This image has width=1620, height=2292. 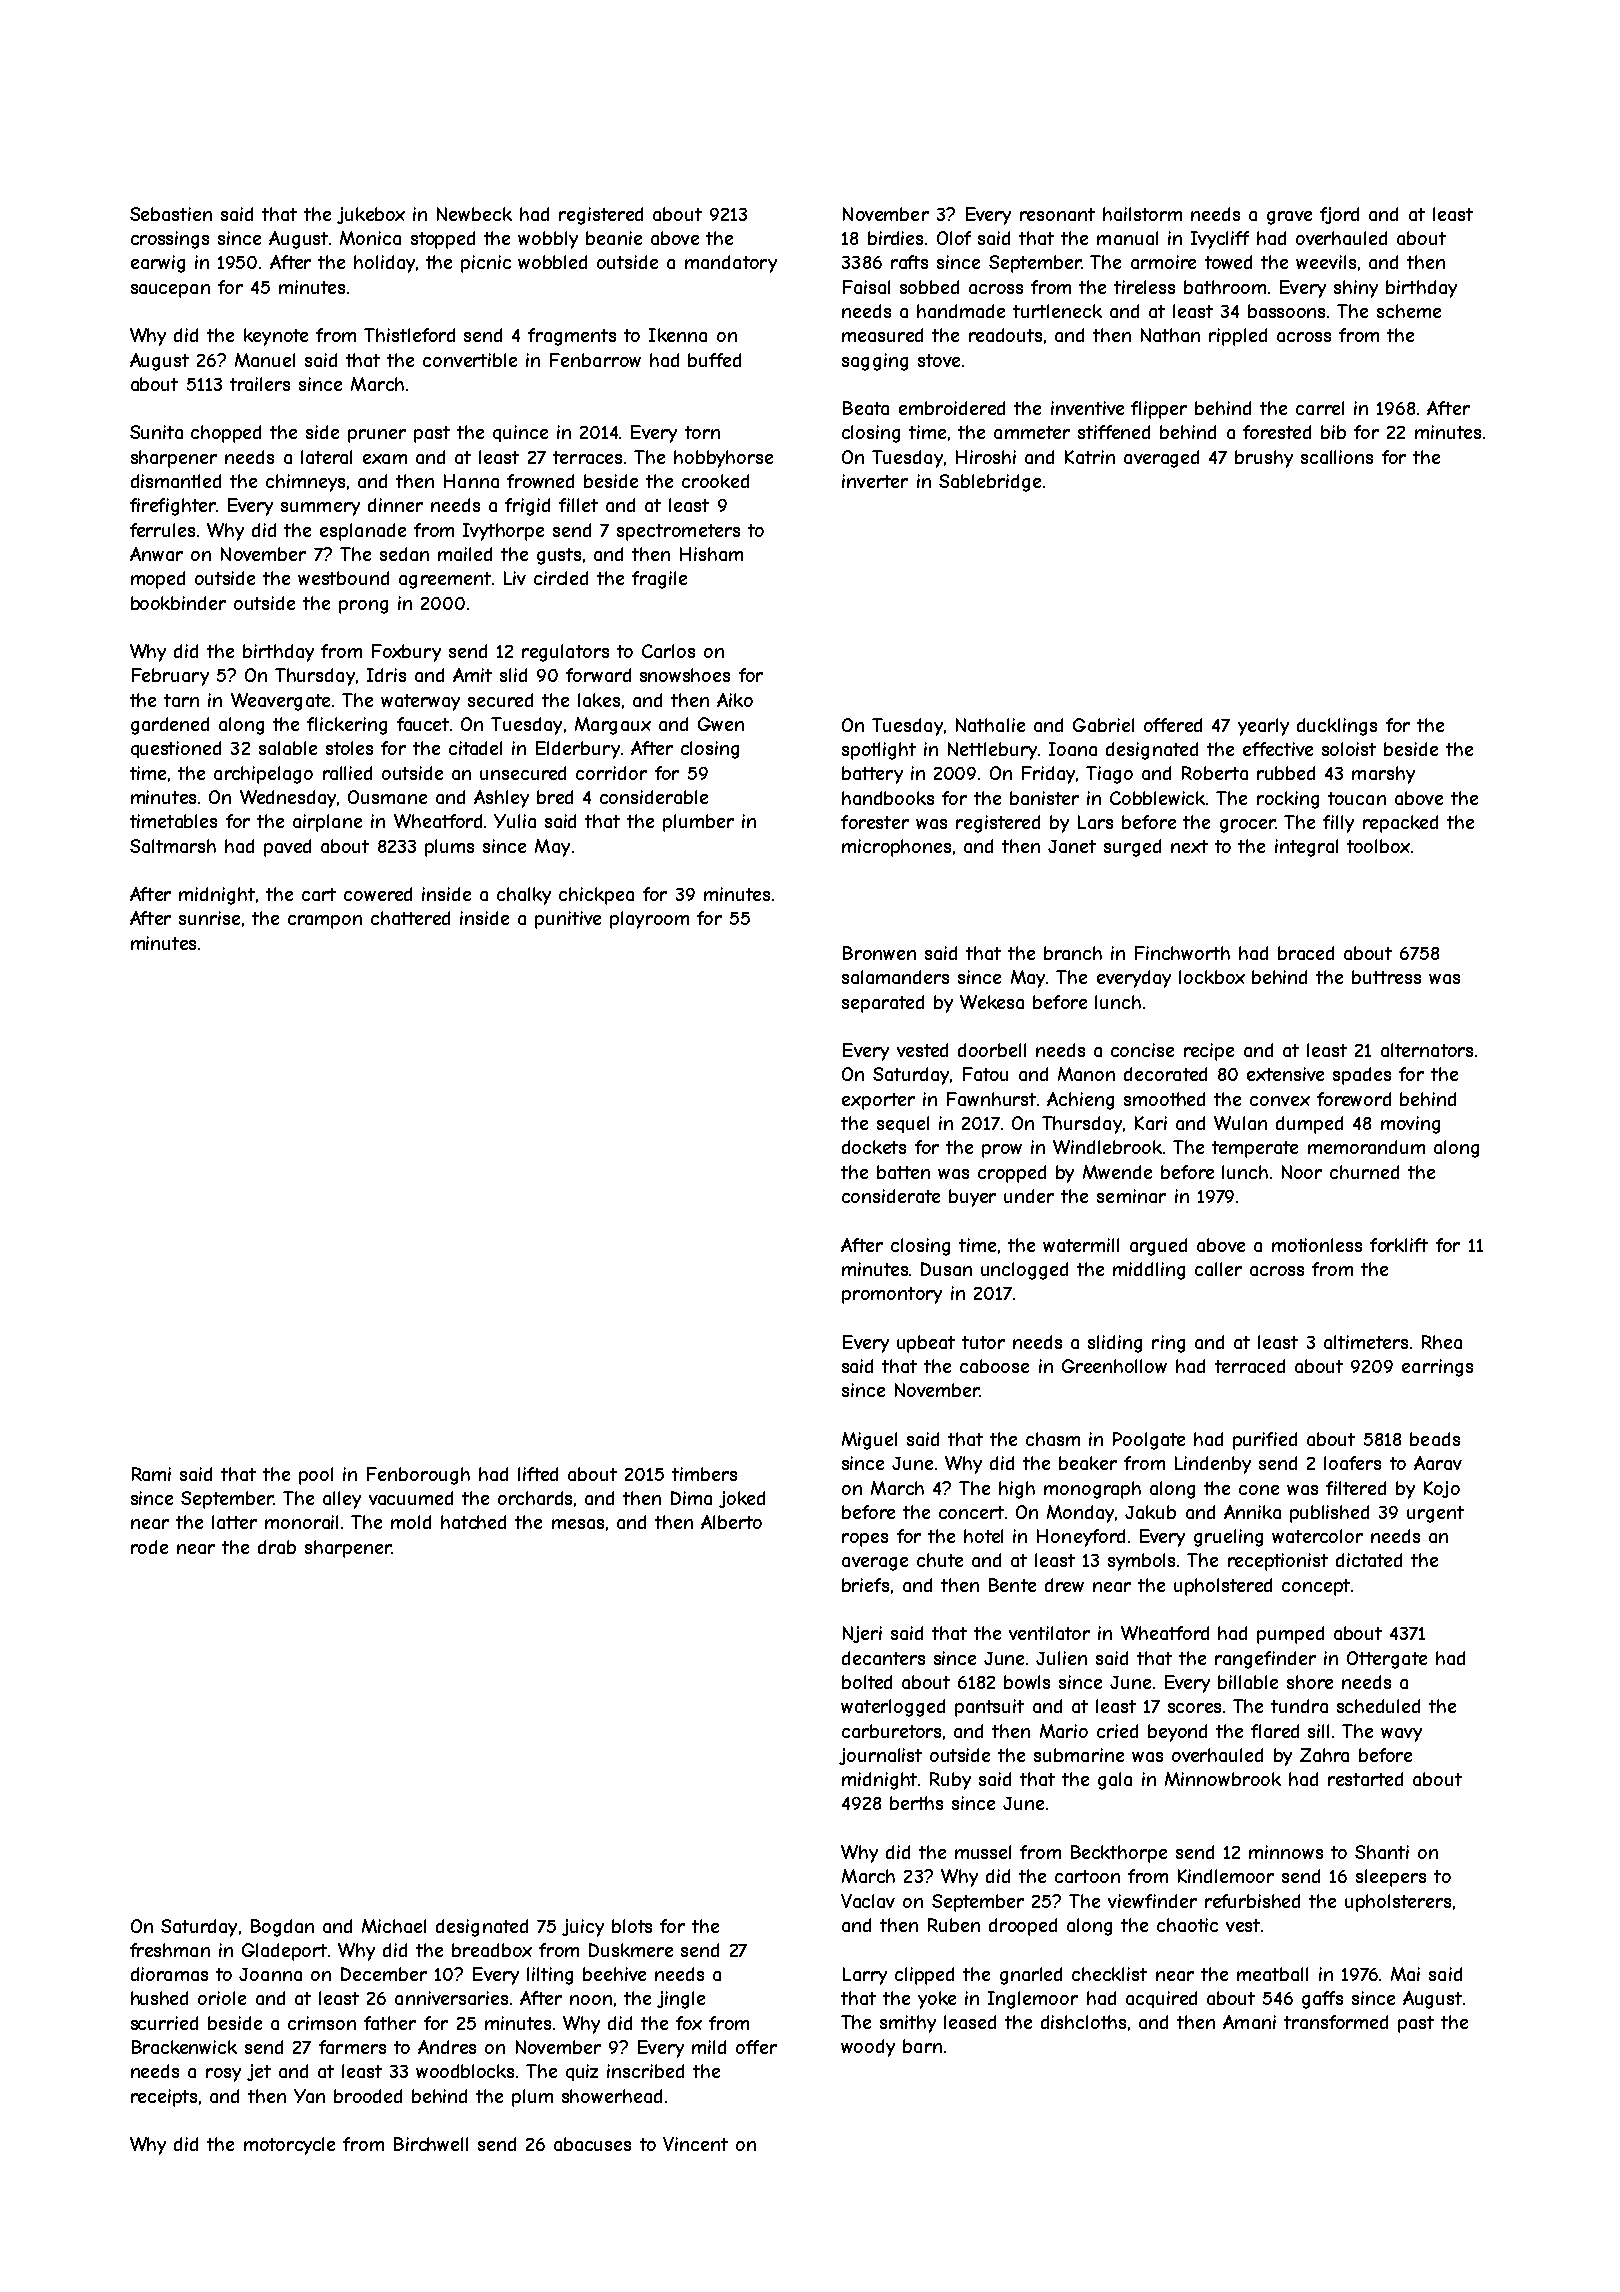 I want to click on dockets, so click(x=874, y=1147).
